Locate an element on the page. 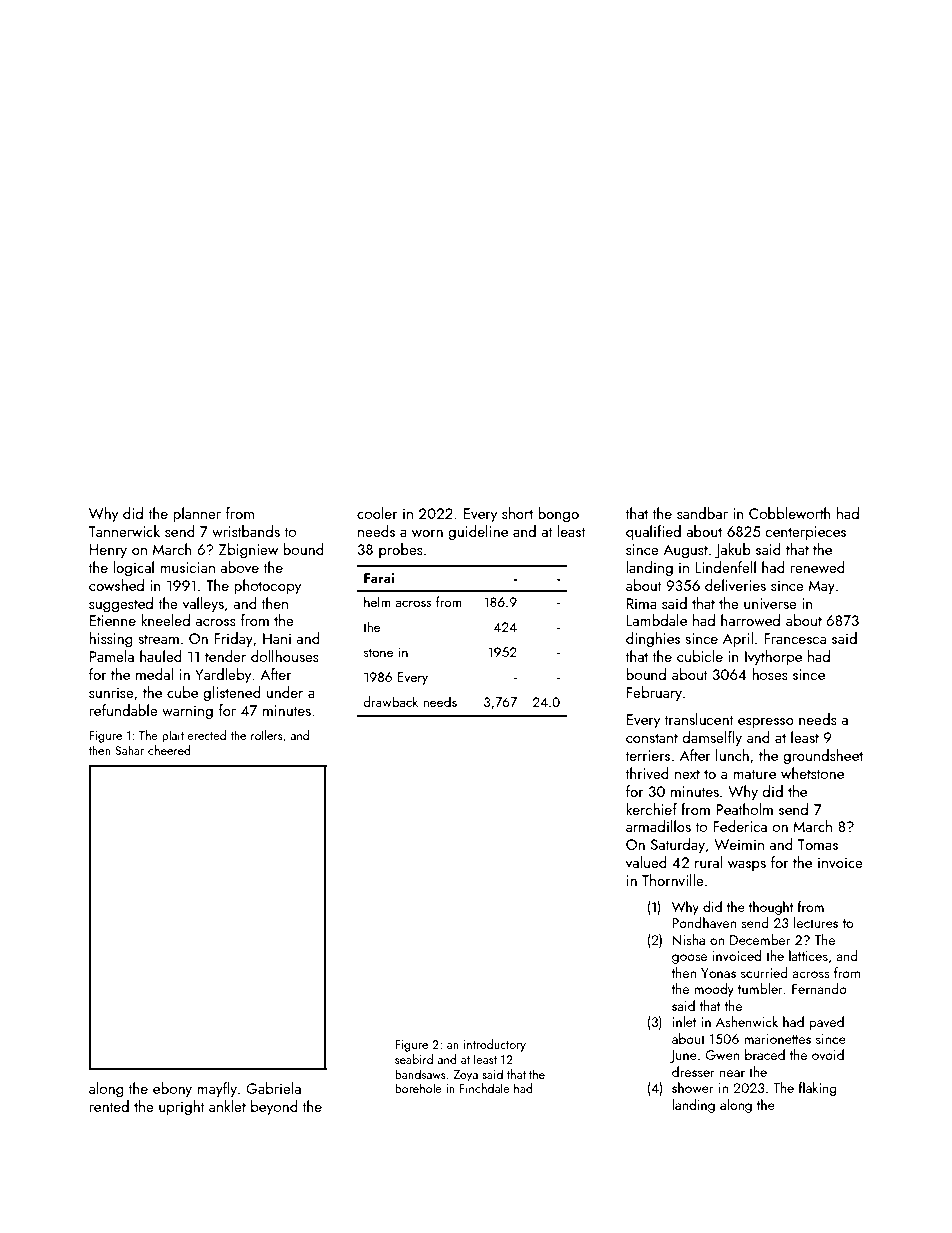 The width and height of the document is (952, 1233). espresso is located at coordinates (766, 723).
